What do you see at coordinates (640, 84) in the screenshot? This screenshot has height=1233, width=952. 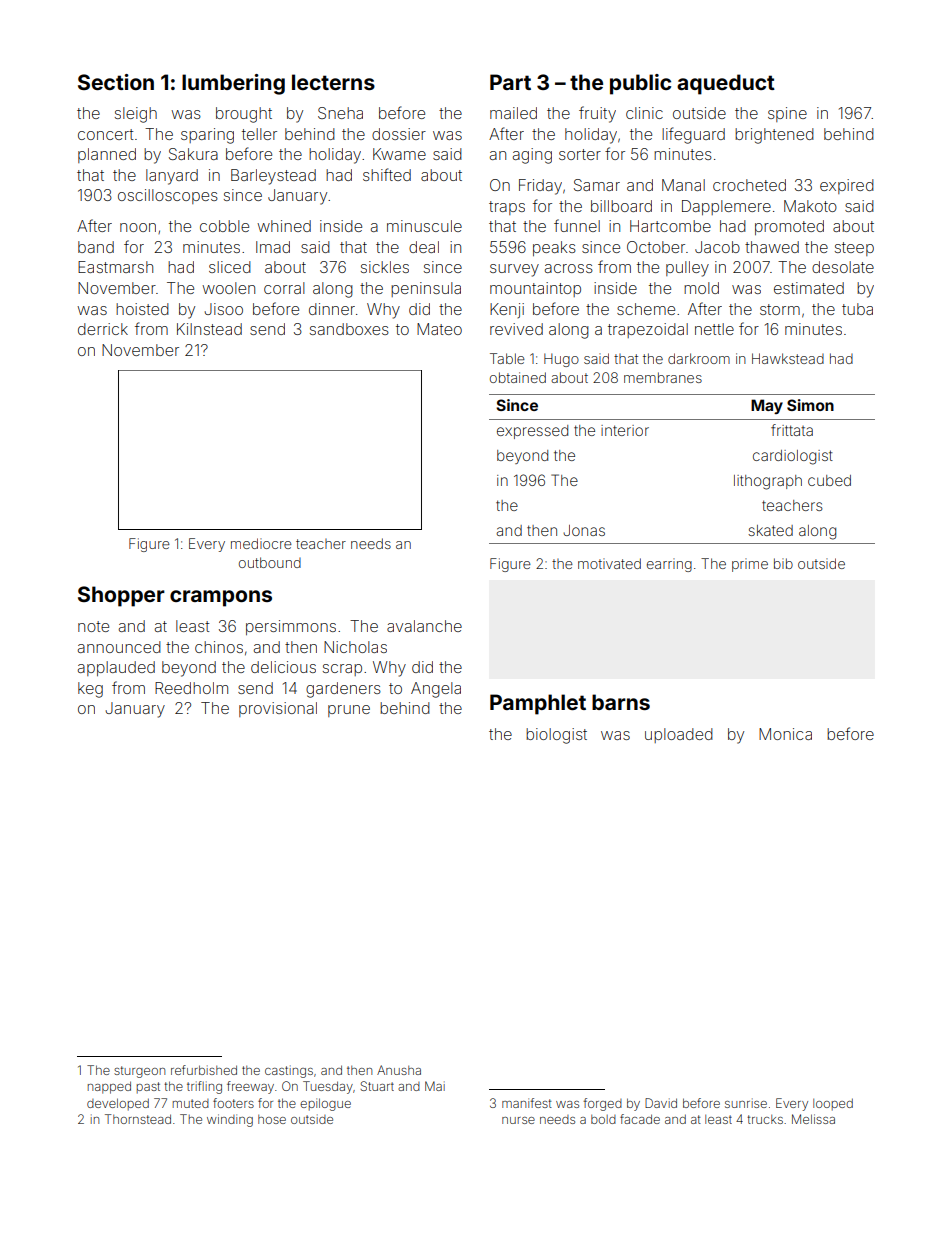 I see `public` at bounding box center [640, 84].
